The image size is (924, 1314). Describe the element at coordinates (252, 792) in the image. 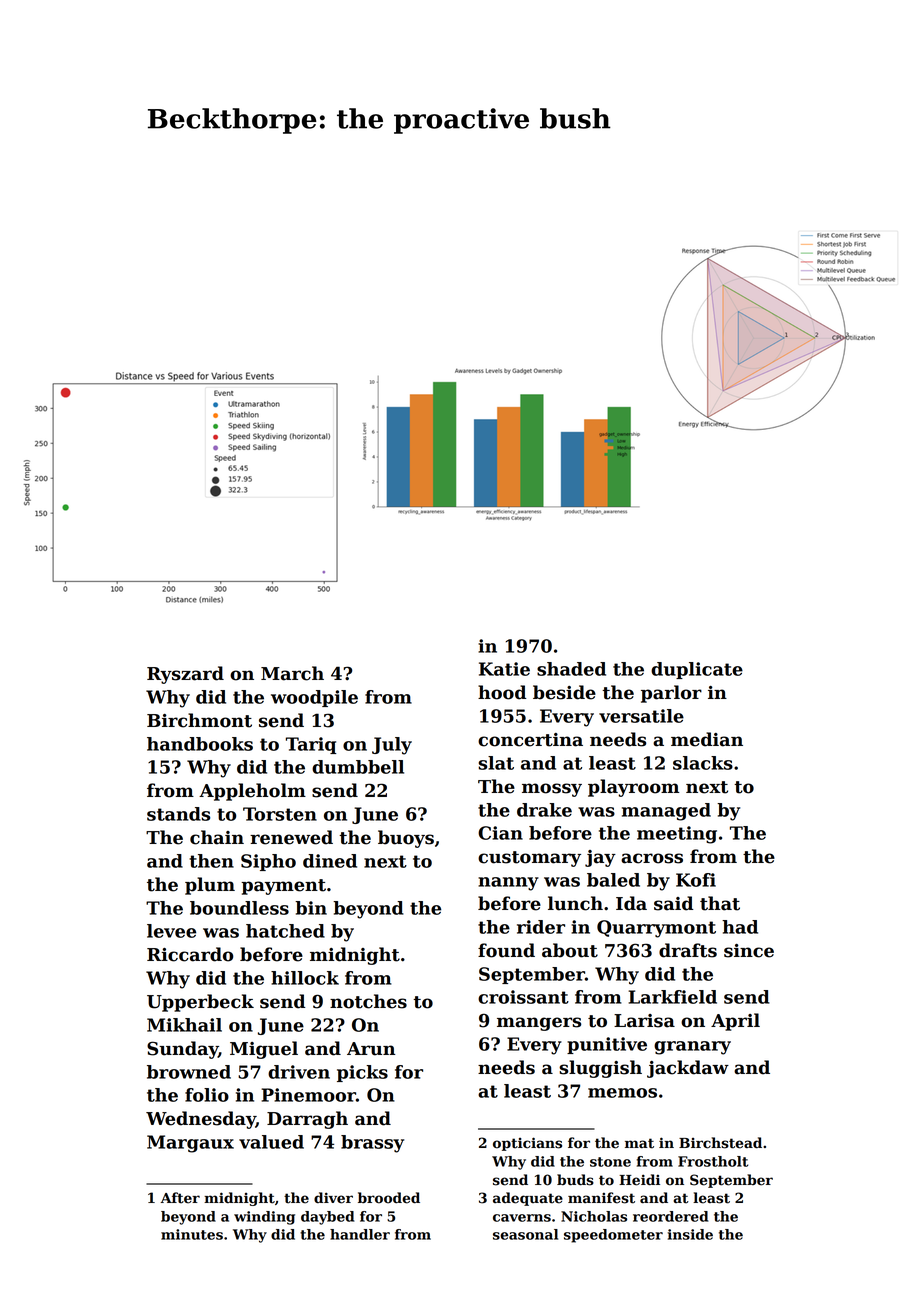

I see `Appleholm` at that location.
